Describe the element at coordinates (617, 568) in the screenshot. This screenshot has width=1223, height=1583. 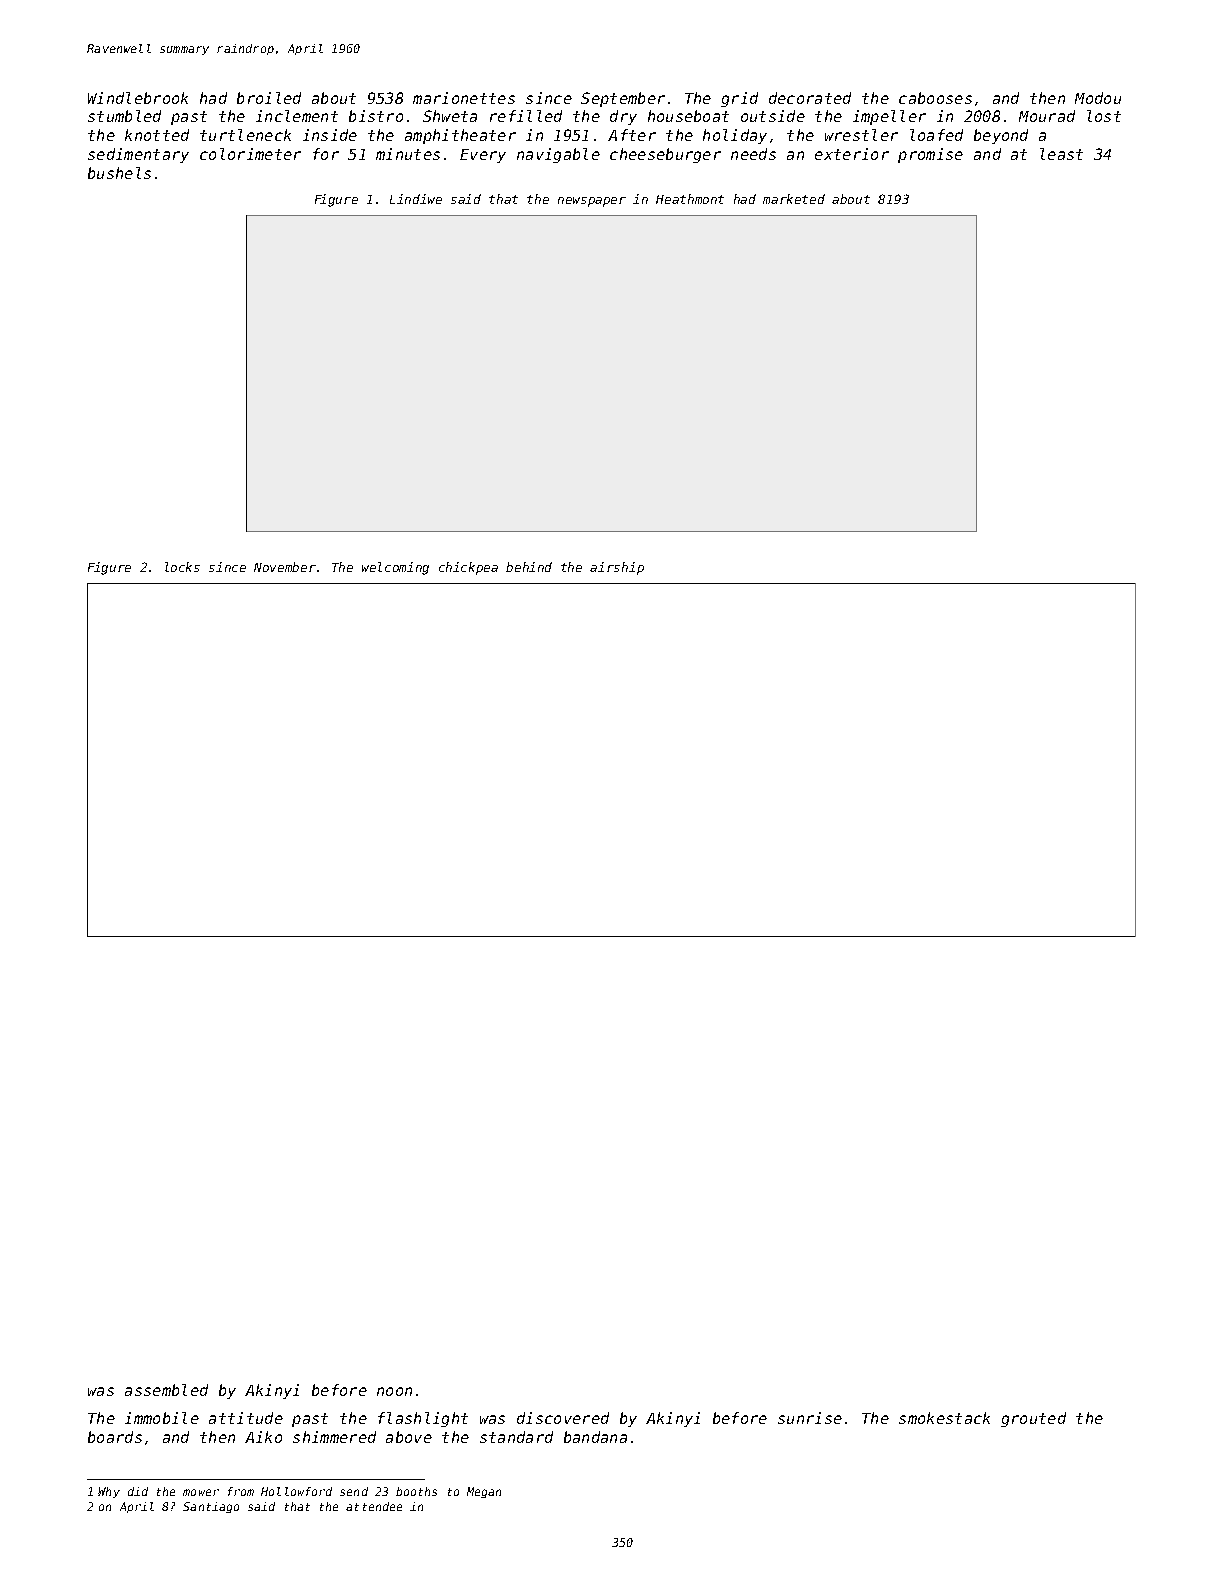
I see `airship` at that location.
